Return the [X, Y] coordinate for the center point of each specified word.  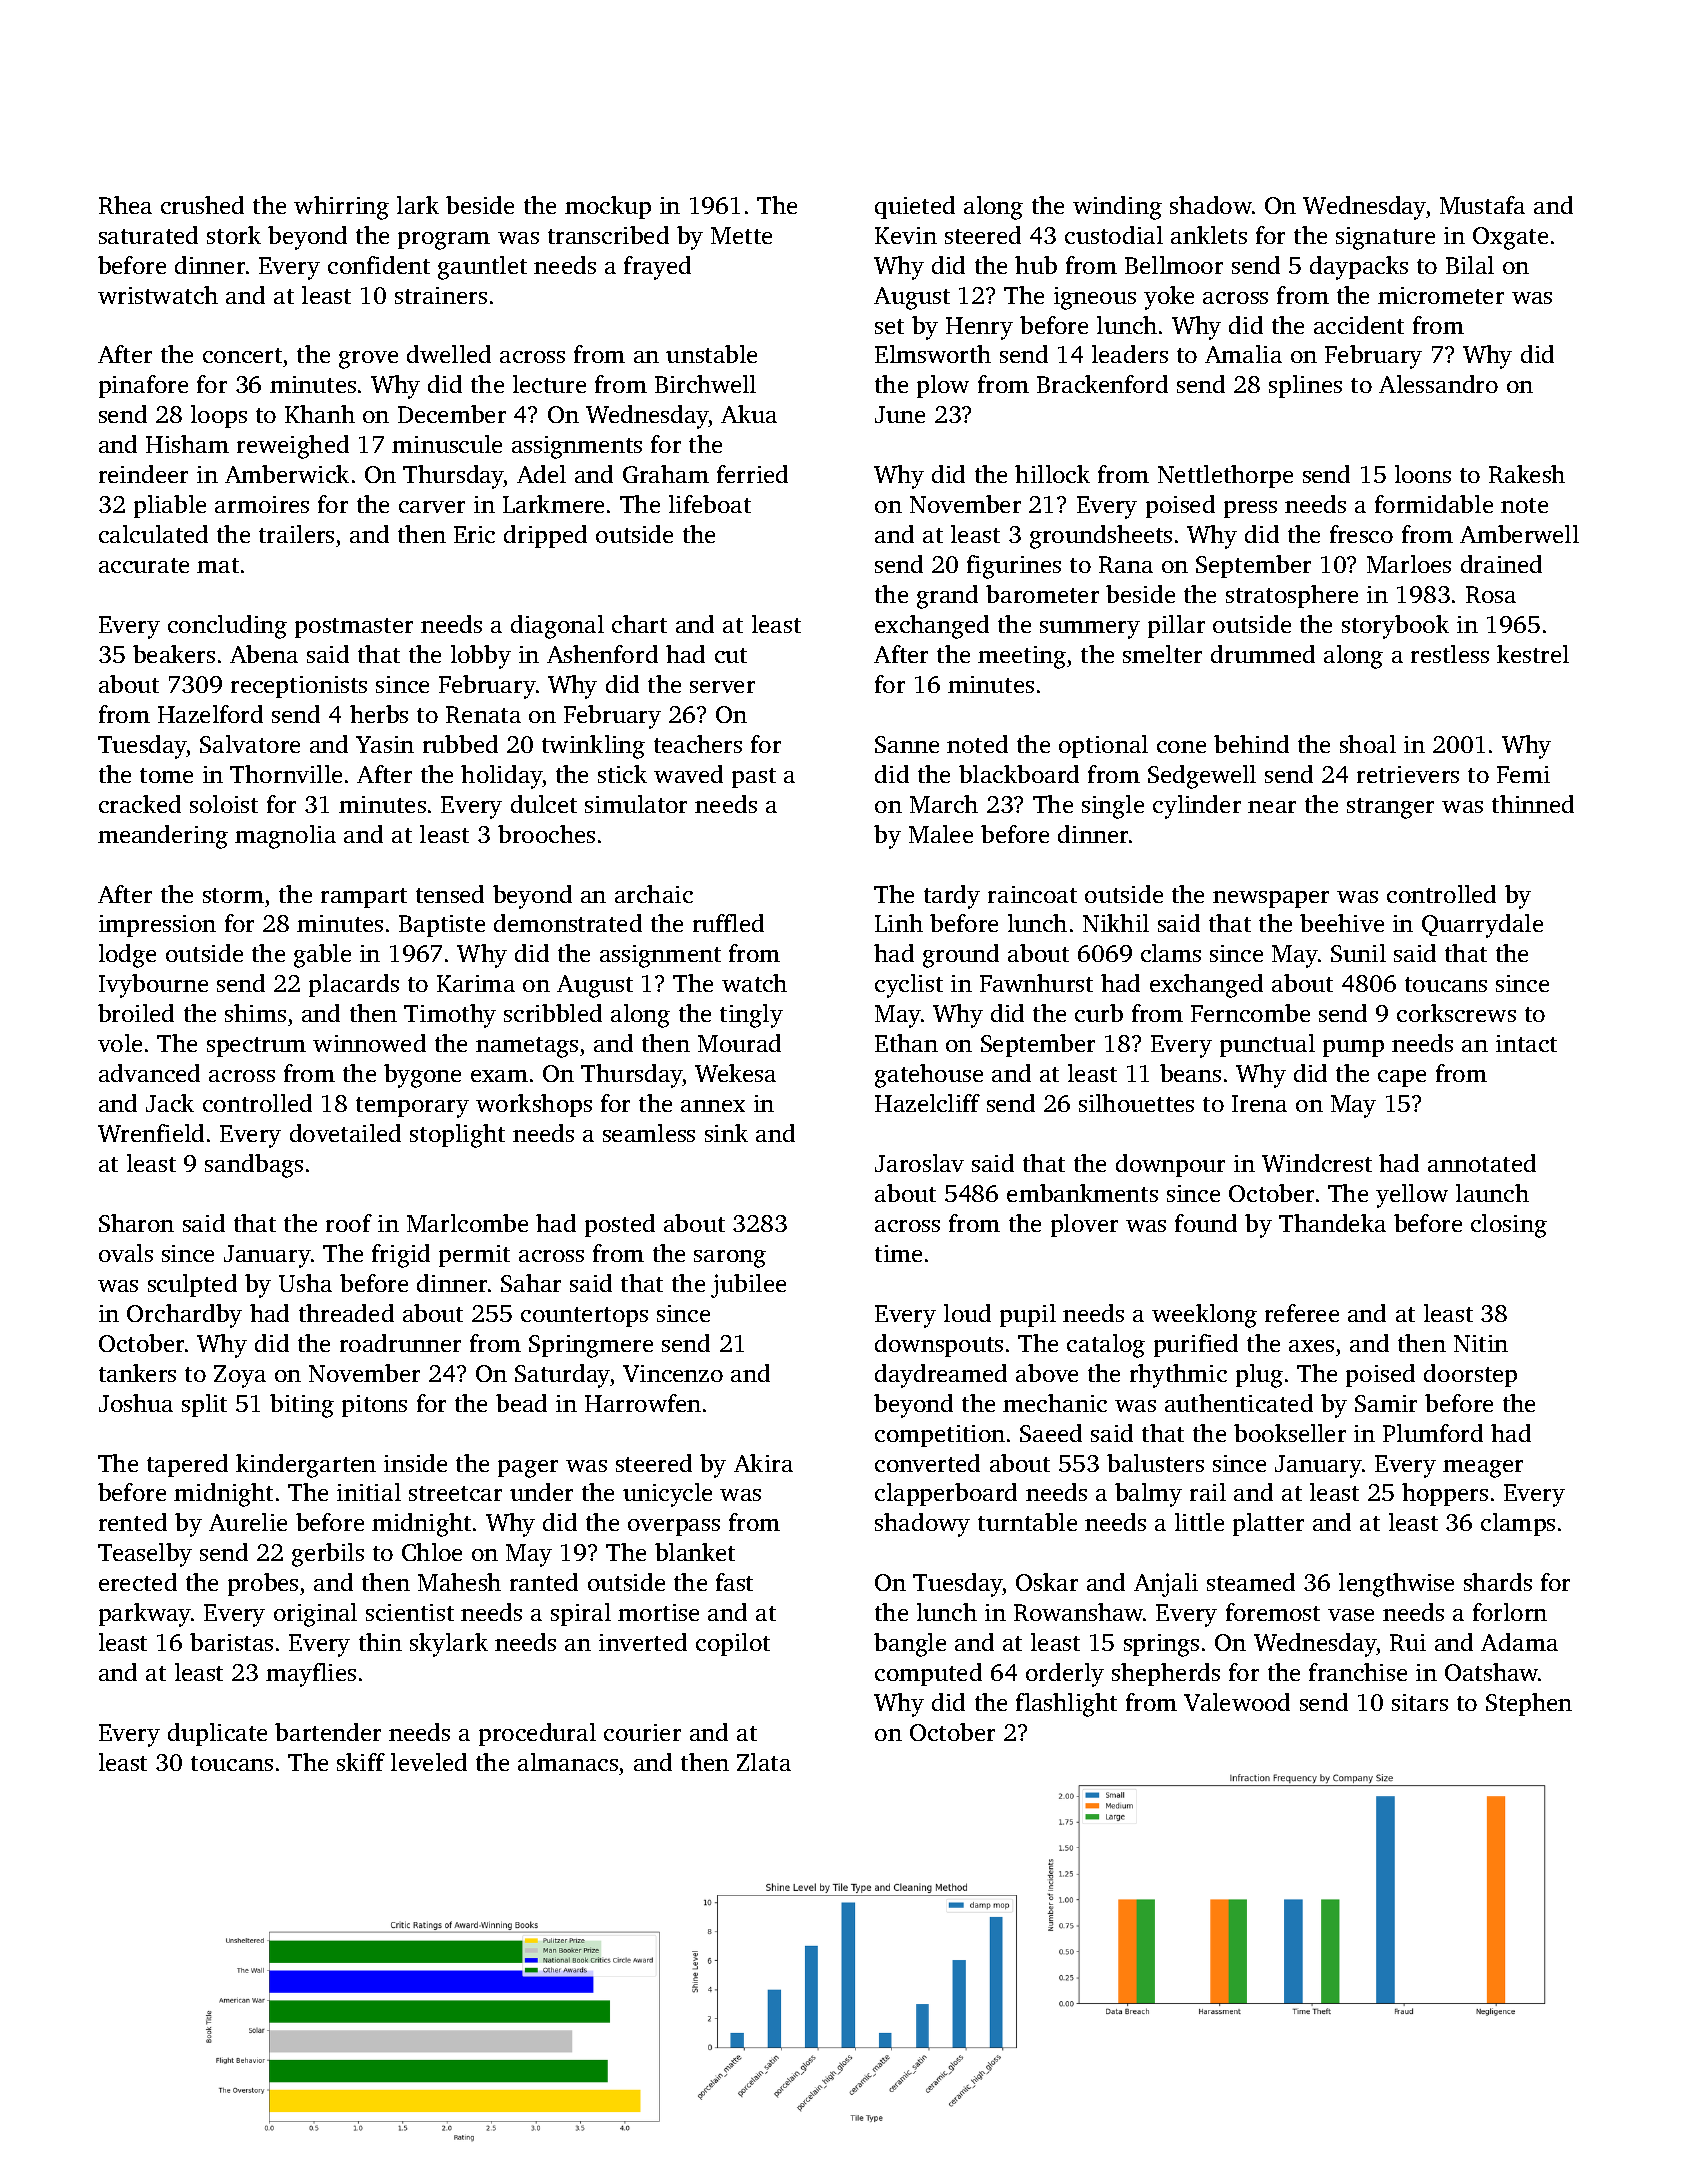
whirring [341, 208]
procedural [537, 1734]
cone [1181, 747]
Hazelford [210, 714]
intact [1526, 1043]
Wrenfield [151, 1133]
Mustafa [1482, 205]
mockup [608, 207]
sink [726, 1133]
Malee [941, 834]
